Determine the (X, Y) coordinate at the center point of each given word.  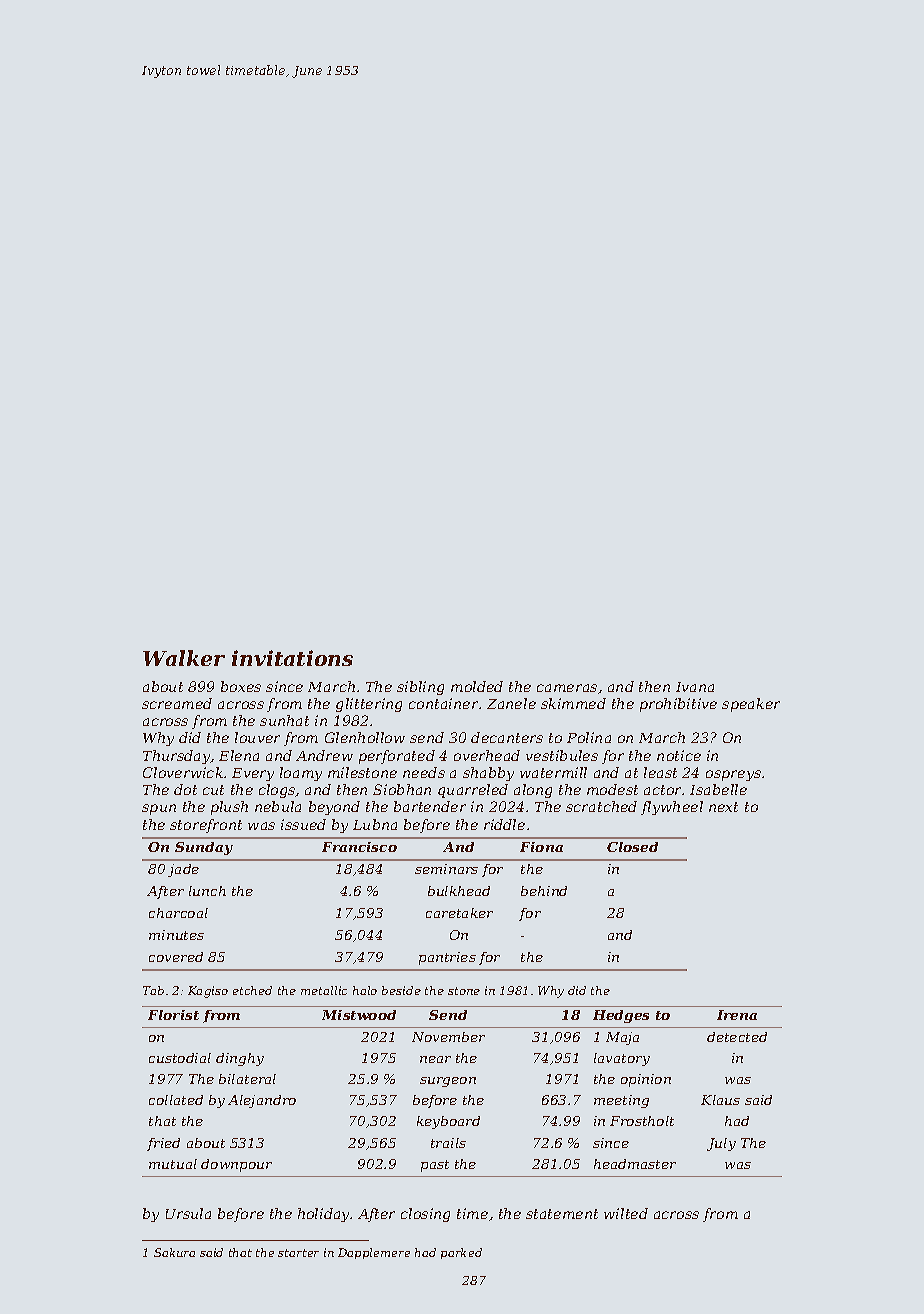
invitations (292, 658)
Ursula (188, 1213)
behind (544, 891)
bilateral (247, 1079)
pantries (447, 958)
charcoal (178, 913)
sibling (420, 688)
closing (425, 1215)
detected (737, 1037)
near (435, 1059)
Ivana (695, 687)
